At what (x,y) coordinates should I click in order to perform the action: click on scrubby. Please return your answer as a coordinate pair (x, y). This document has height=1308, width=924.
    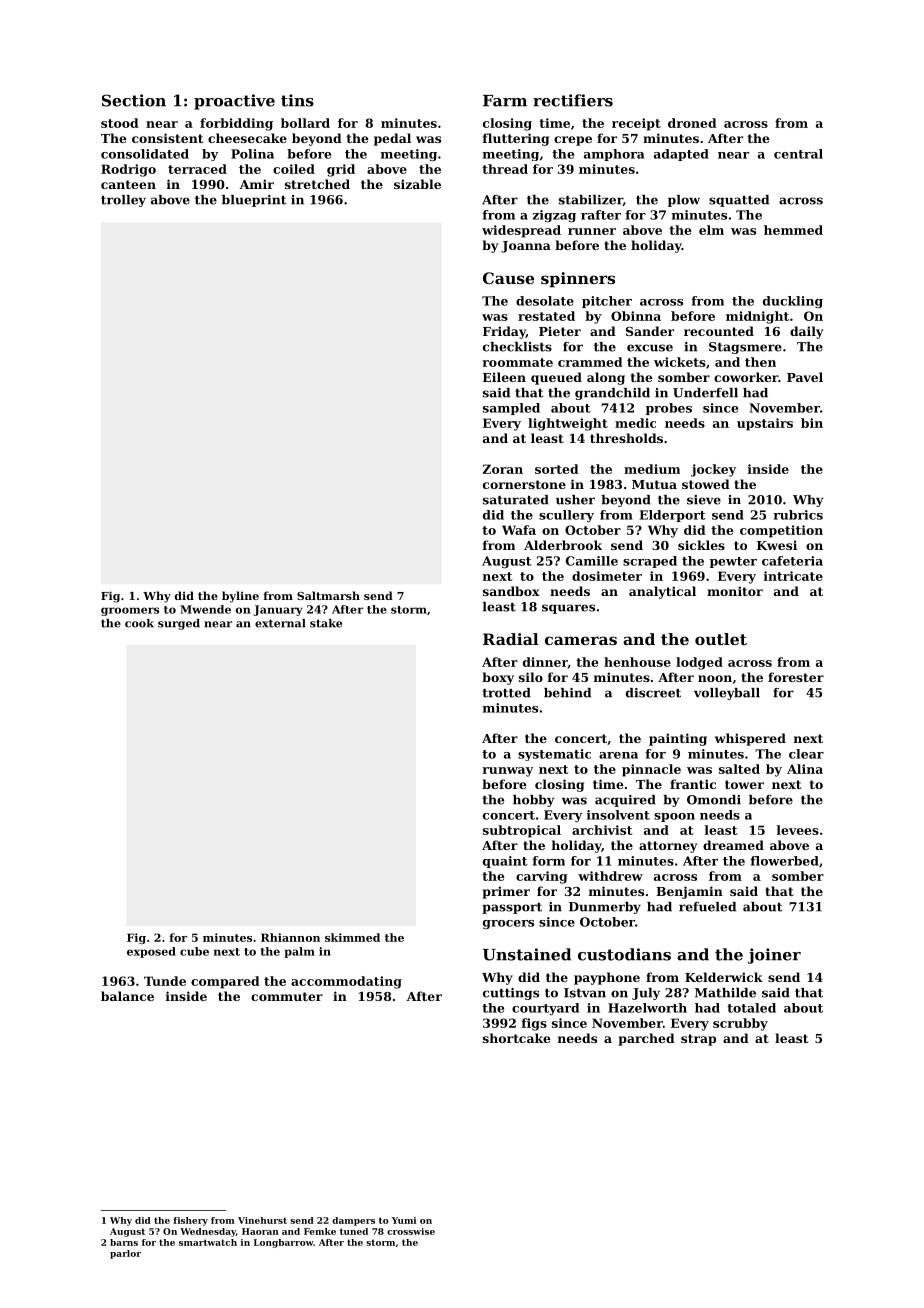
    Looking at the image, I should click on (740, 1024).
